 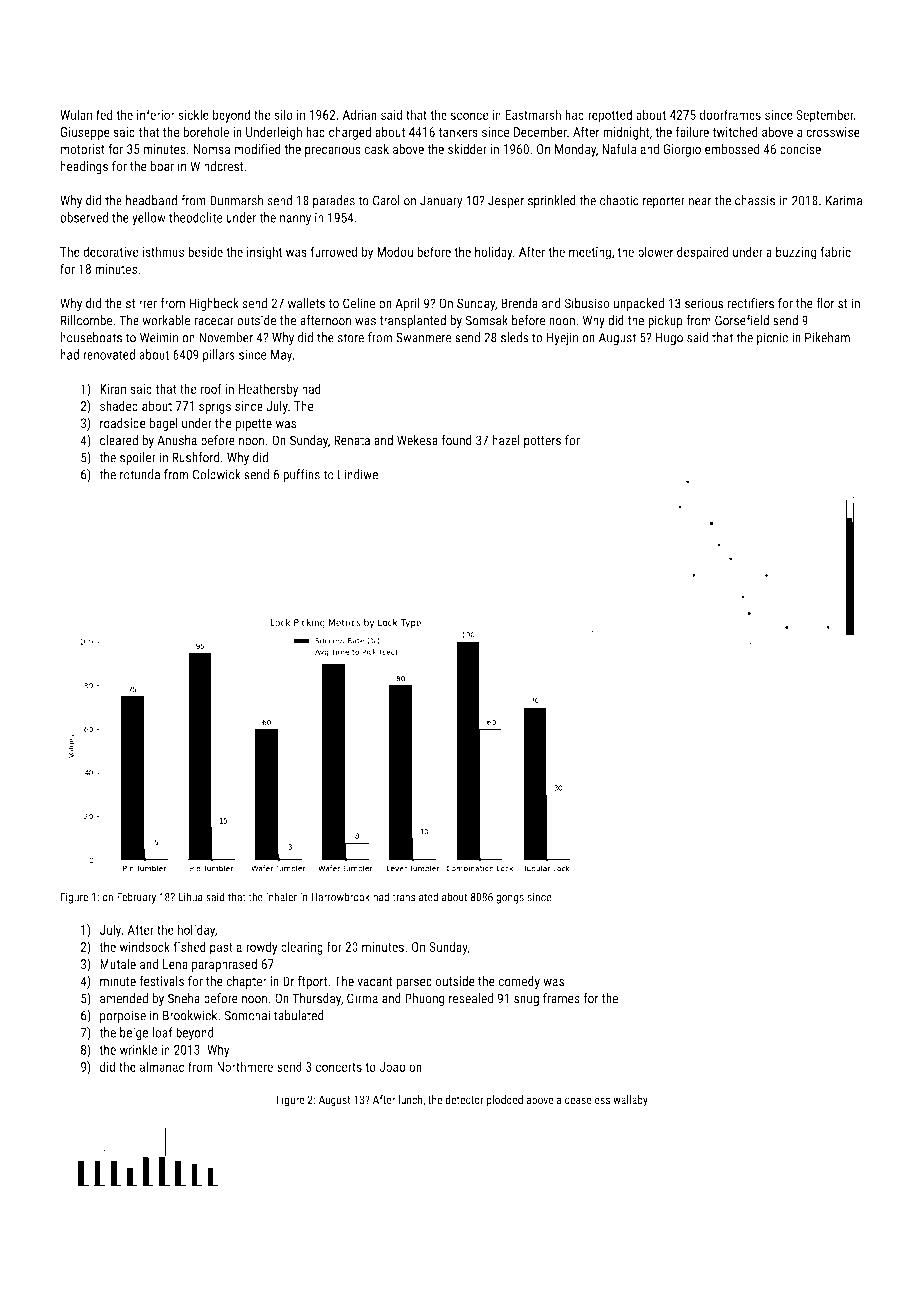 I want to click on blower, so click(x=655, y=251).
